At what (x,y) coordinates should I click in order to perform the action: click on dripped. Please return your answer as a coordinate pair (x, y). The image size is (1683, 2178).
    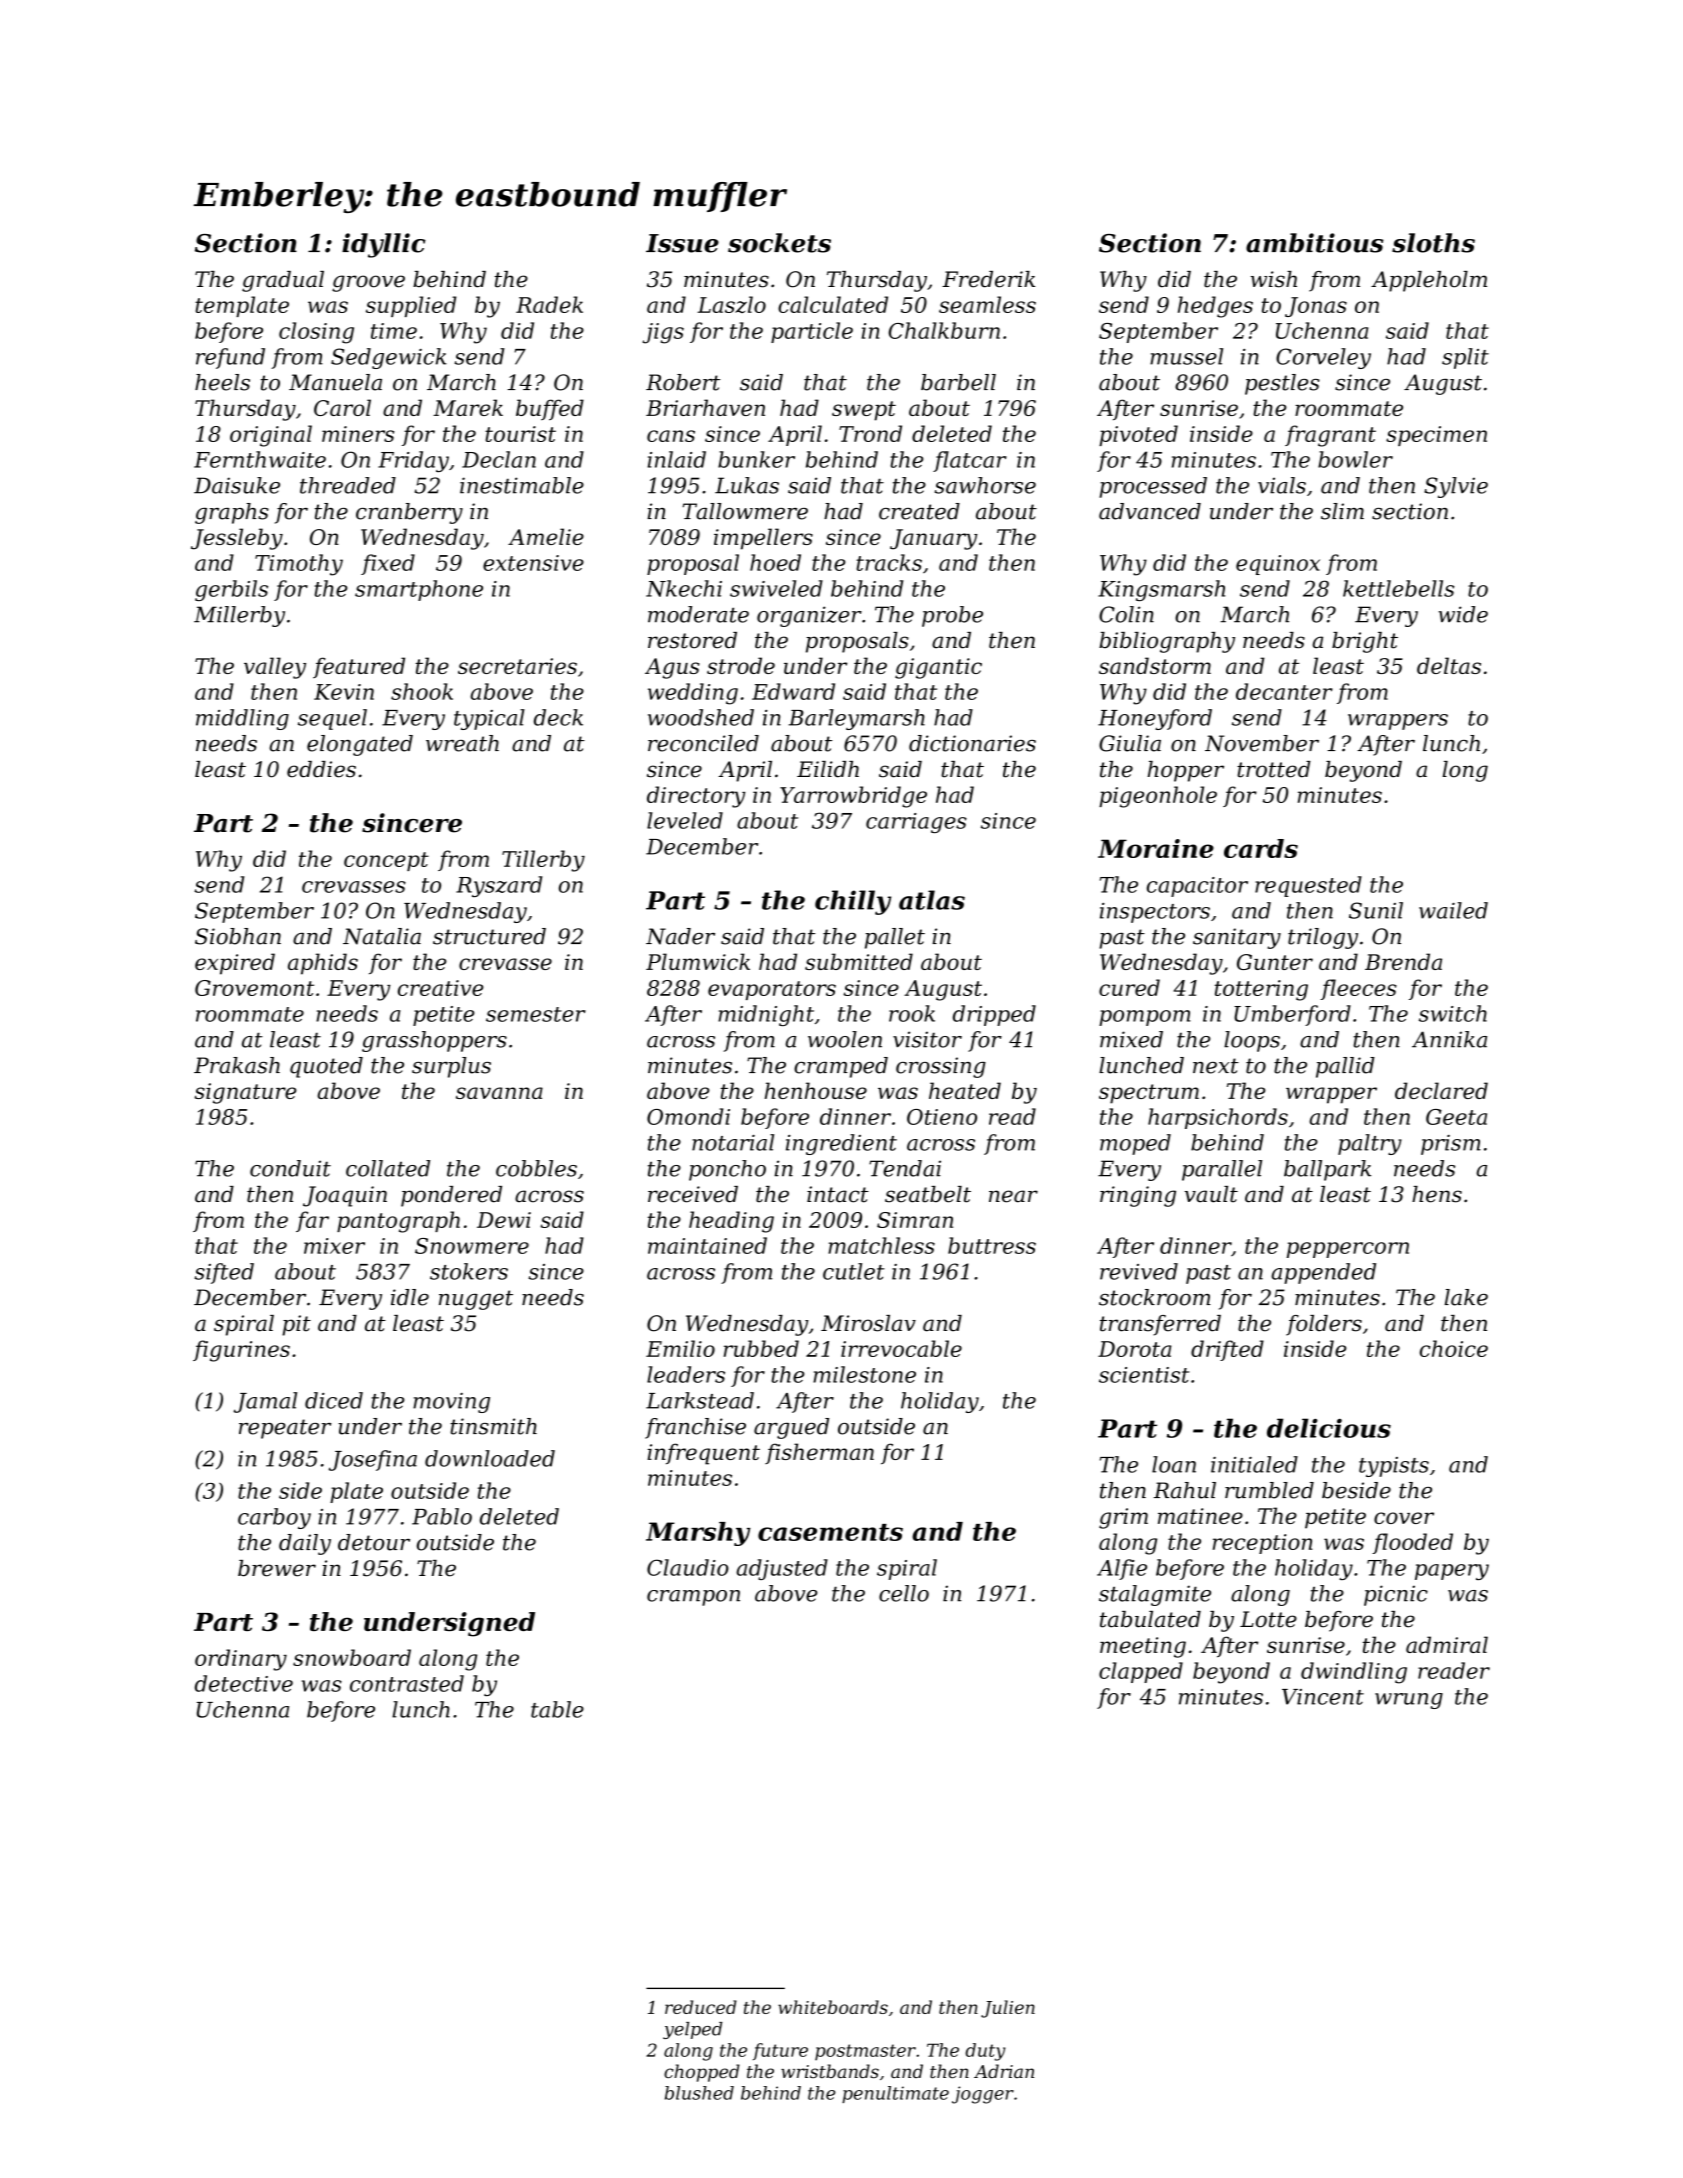
    Looking at the image, I should click on (994, 1015).
